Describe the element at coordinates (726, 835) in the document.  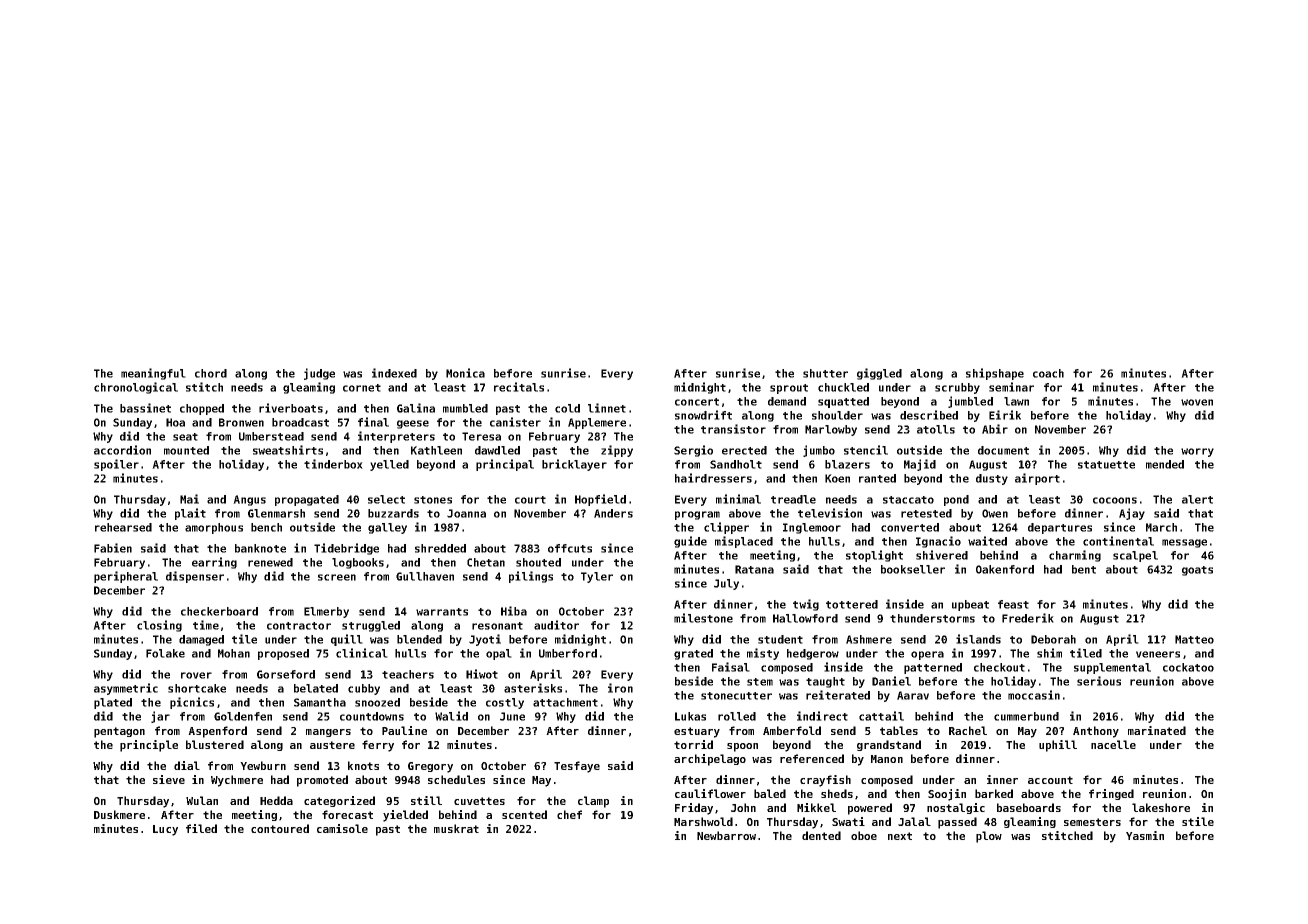
I see `Newbarrow` at that location.
